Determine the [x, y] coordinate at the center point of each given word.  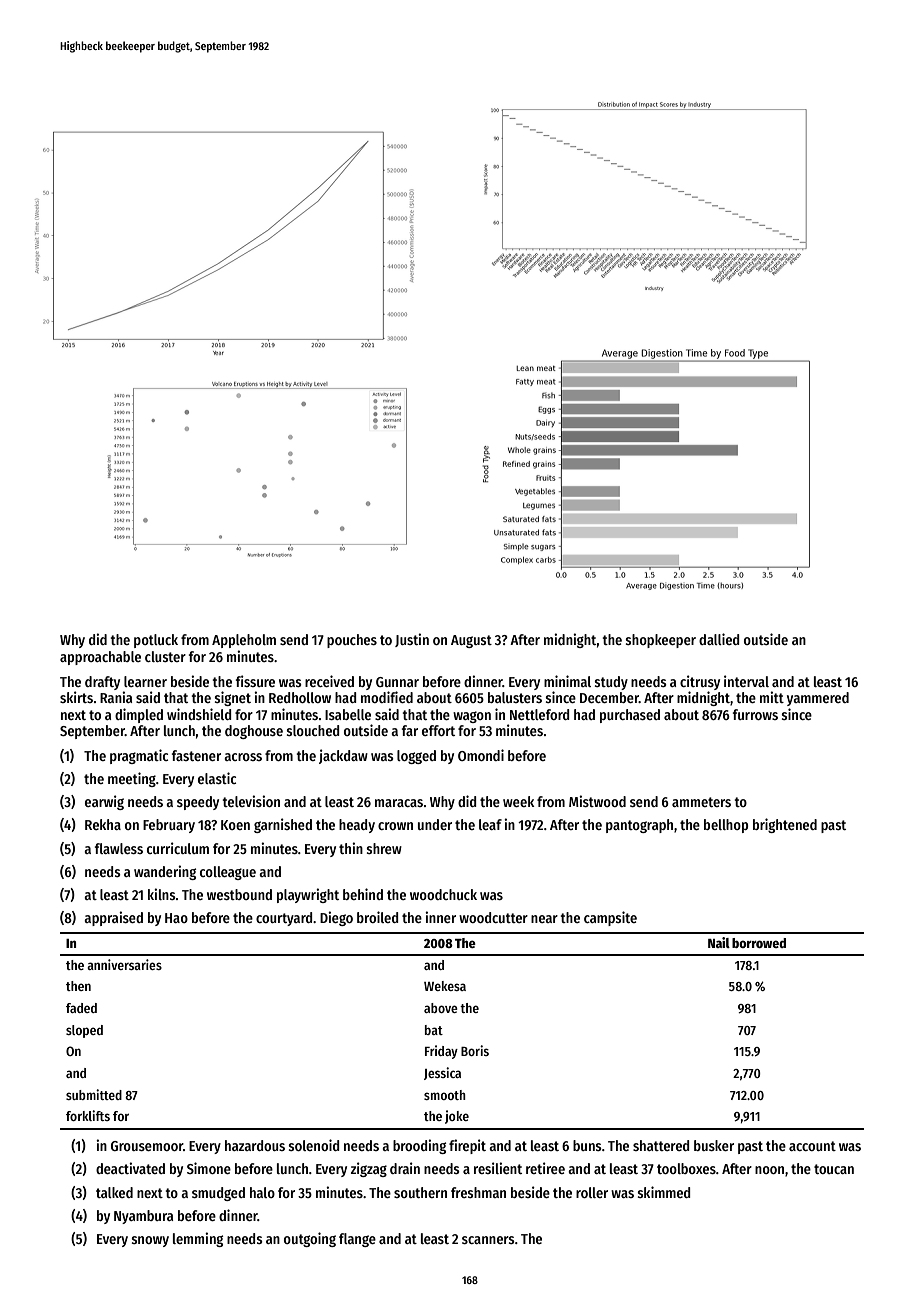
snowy [150, 1241]
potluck [156, 641]
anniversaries [124, 964]
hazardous [255, 1145]
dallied [719, 639]
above [441, 1008]
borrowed [759, 943]
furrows [755, 714]
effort [438, 730]
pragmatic [139, 756]
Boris [475, 1050]
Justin [412, 640]
